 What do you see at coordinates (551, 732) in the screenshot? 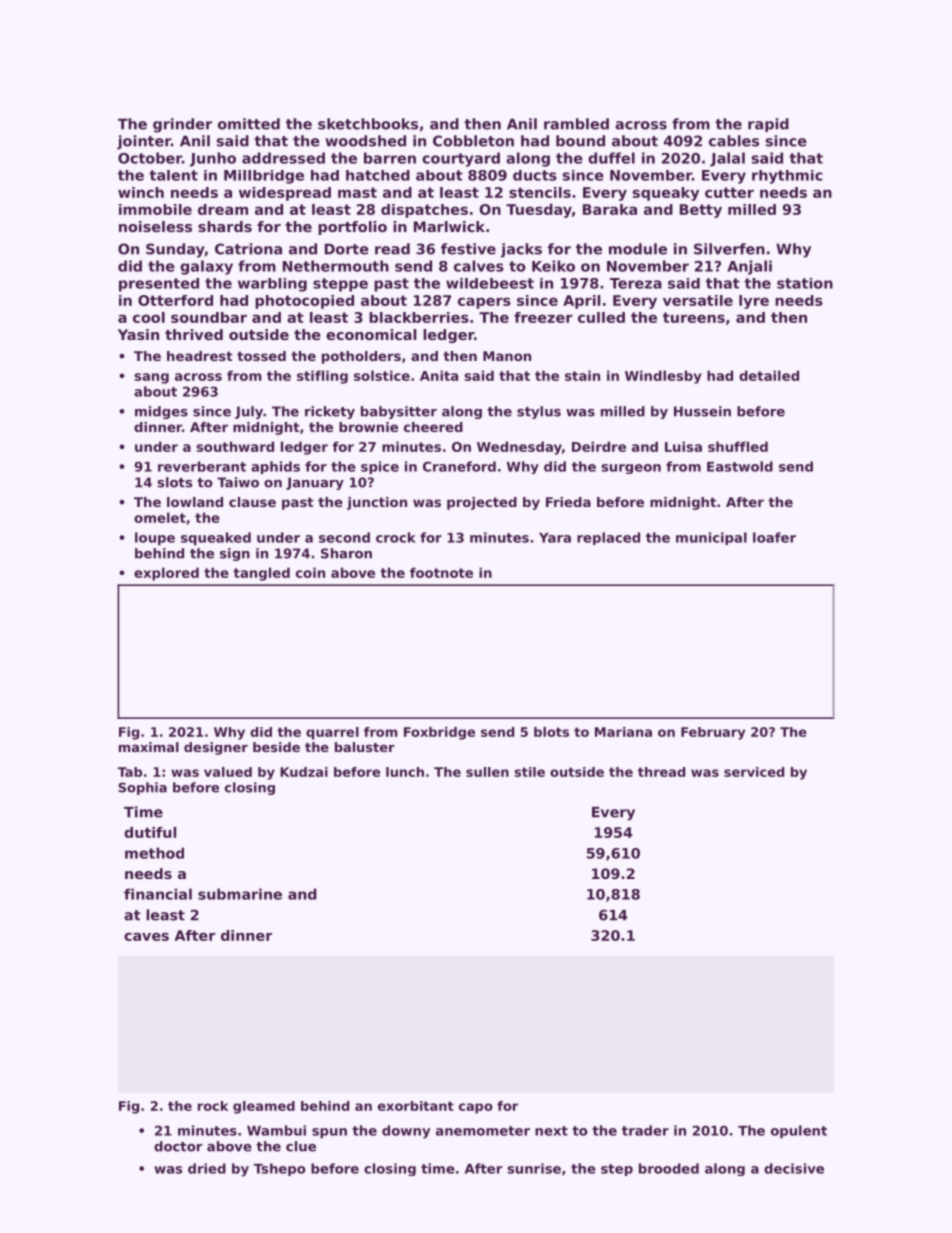
I see `blots` at bounding box center [551, 732].
